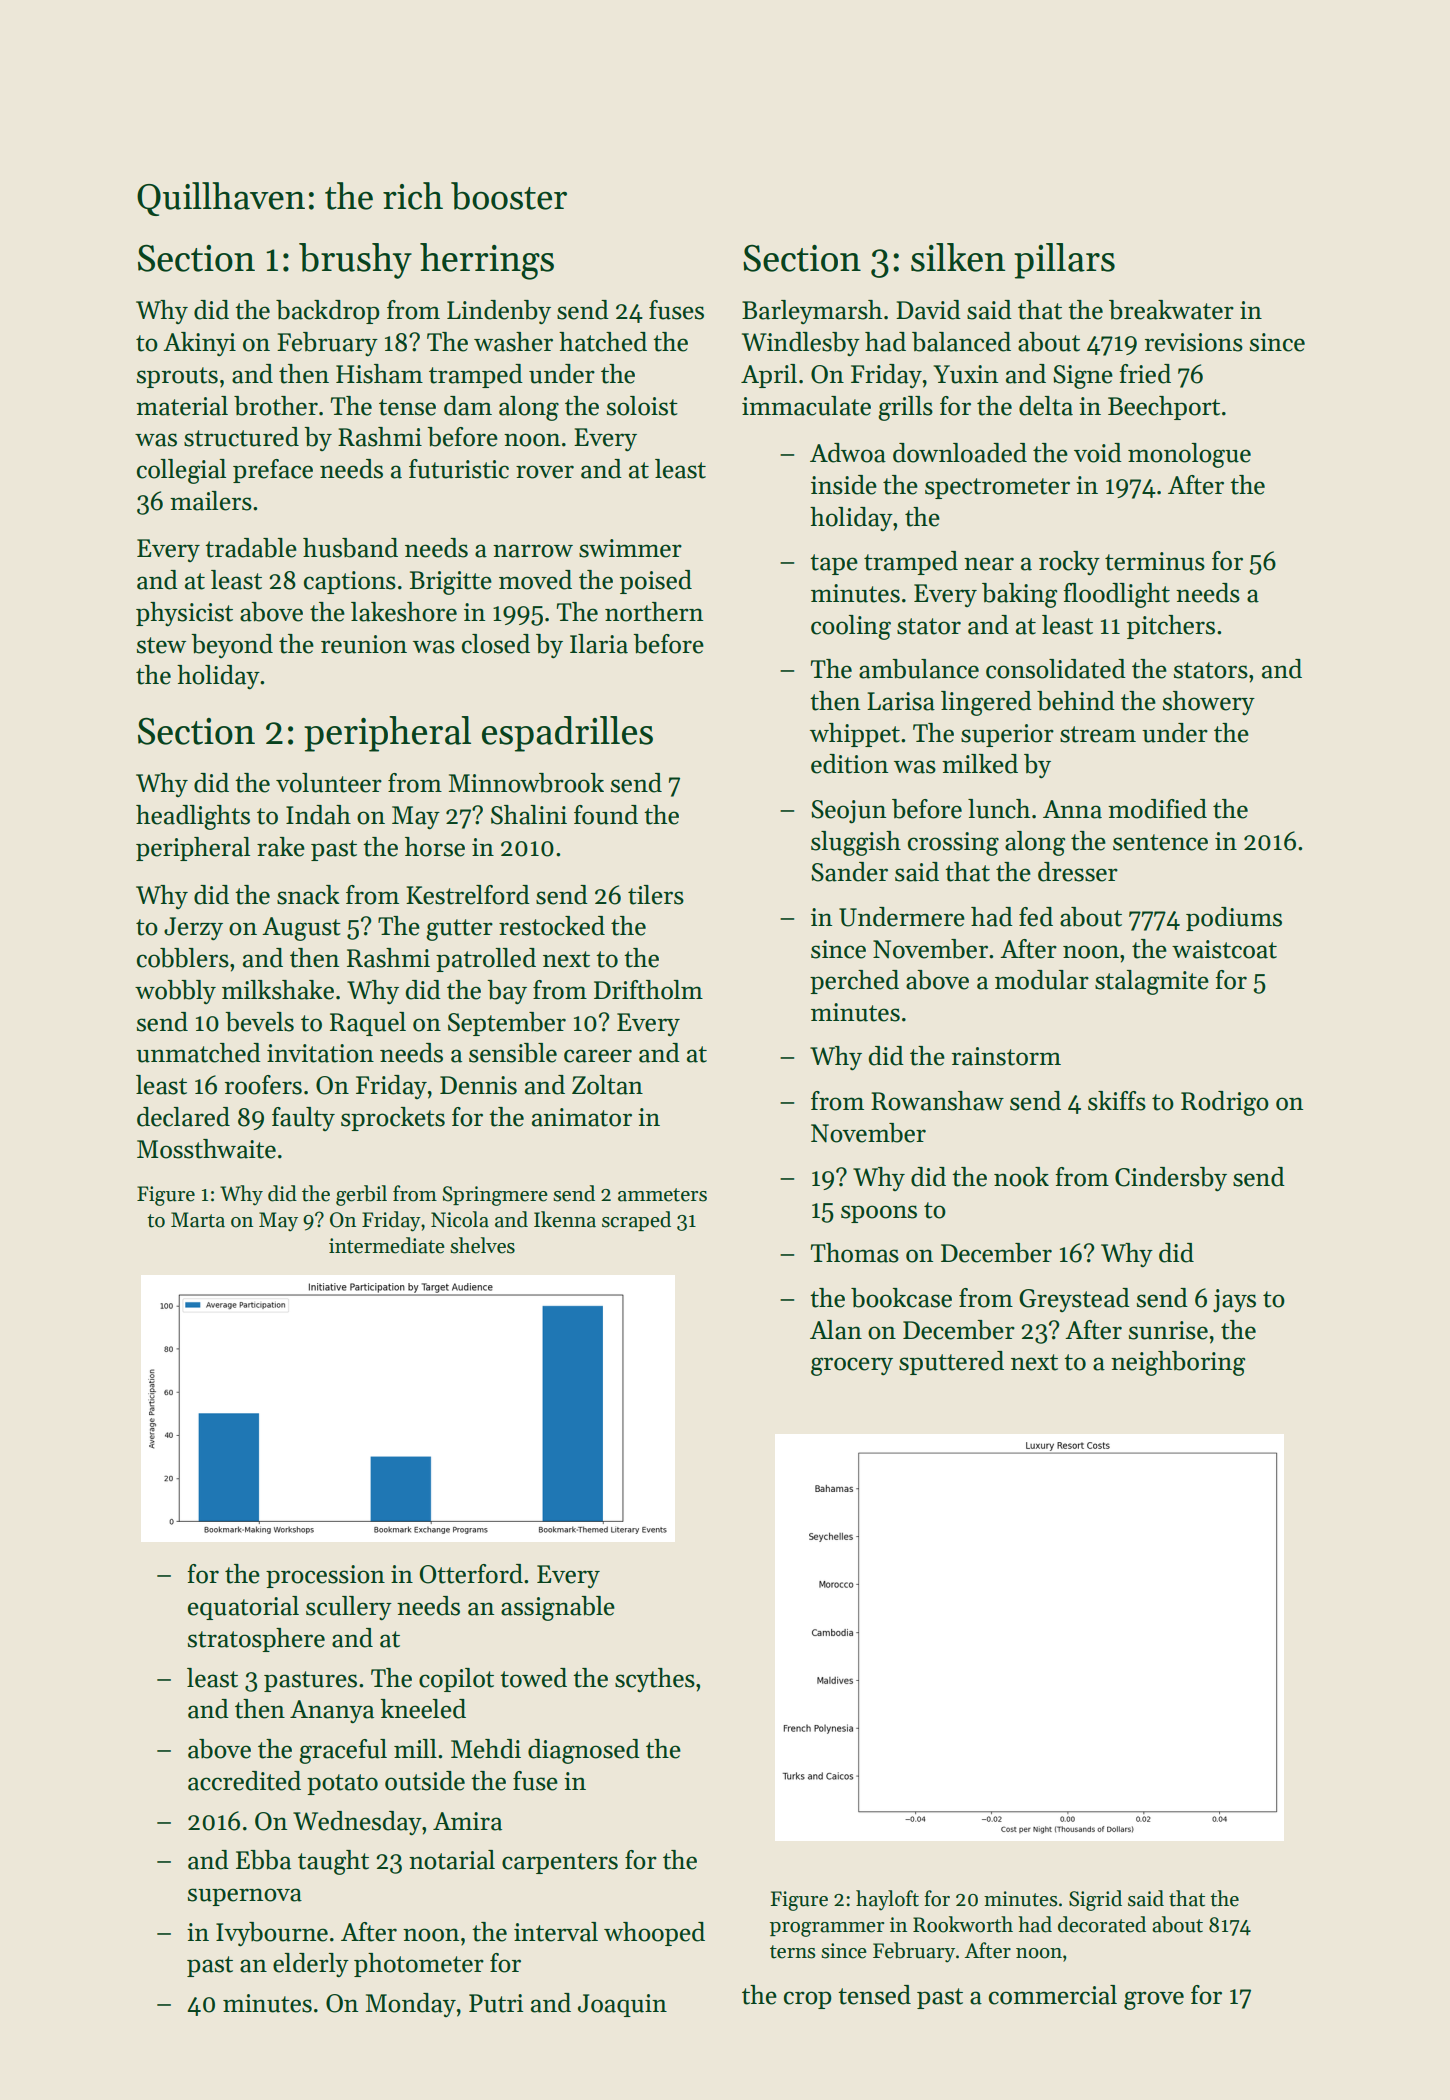 The image size is (1450, 2100). Describe the element at coordinates (1095, 1900) in the document. I see `Sigrid` at that location.
